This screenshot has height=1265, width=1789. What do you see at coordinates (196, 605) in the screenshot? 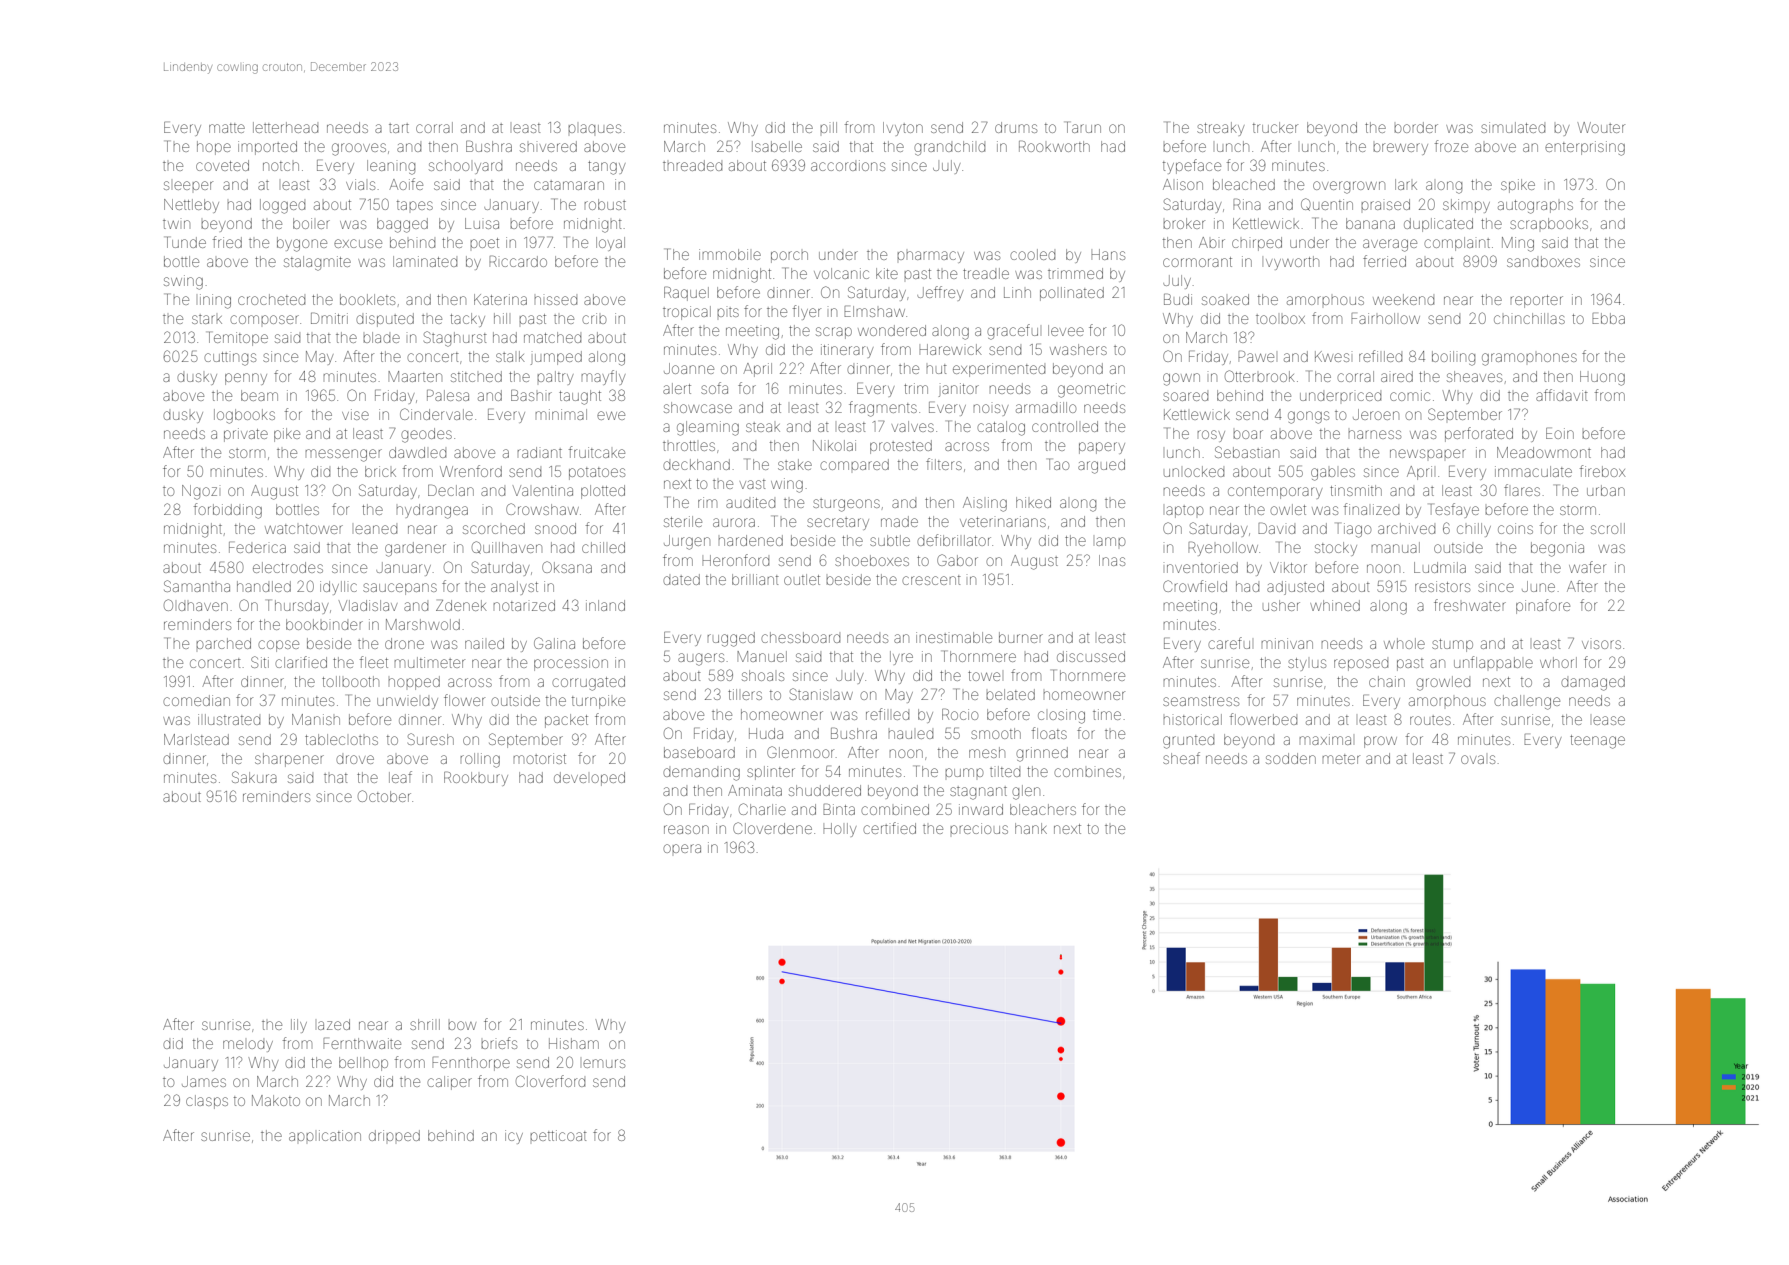
I see `Oldhaven` at bounding box center [196, 605].
